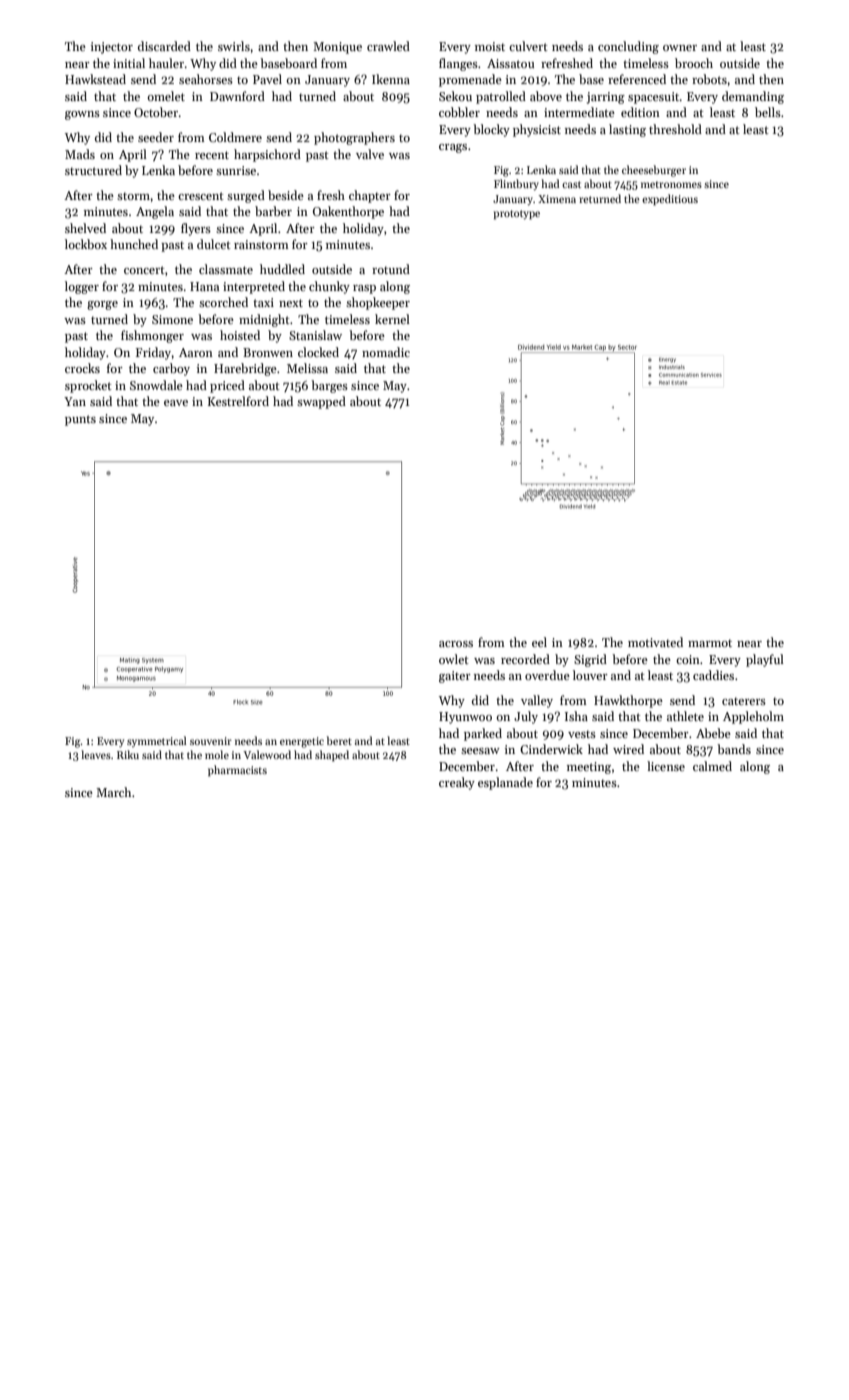  I want to click on Riku, so click(128, 754).
